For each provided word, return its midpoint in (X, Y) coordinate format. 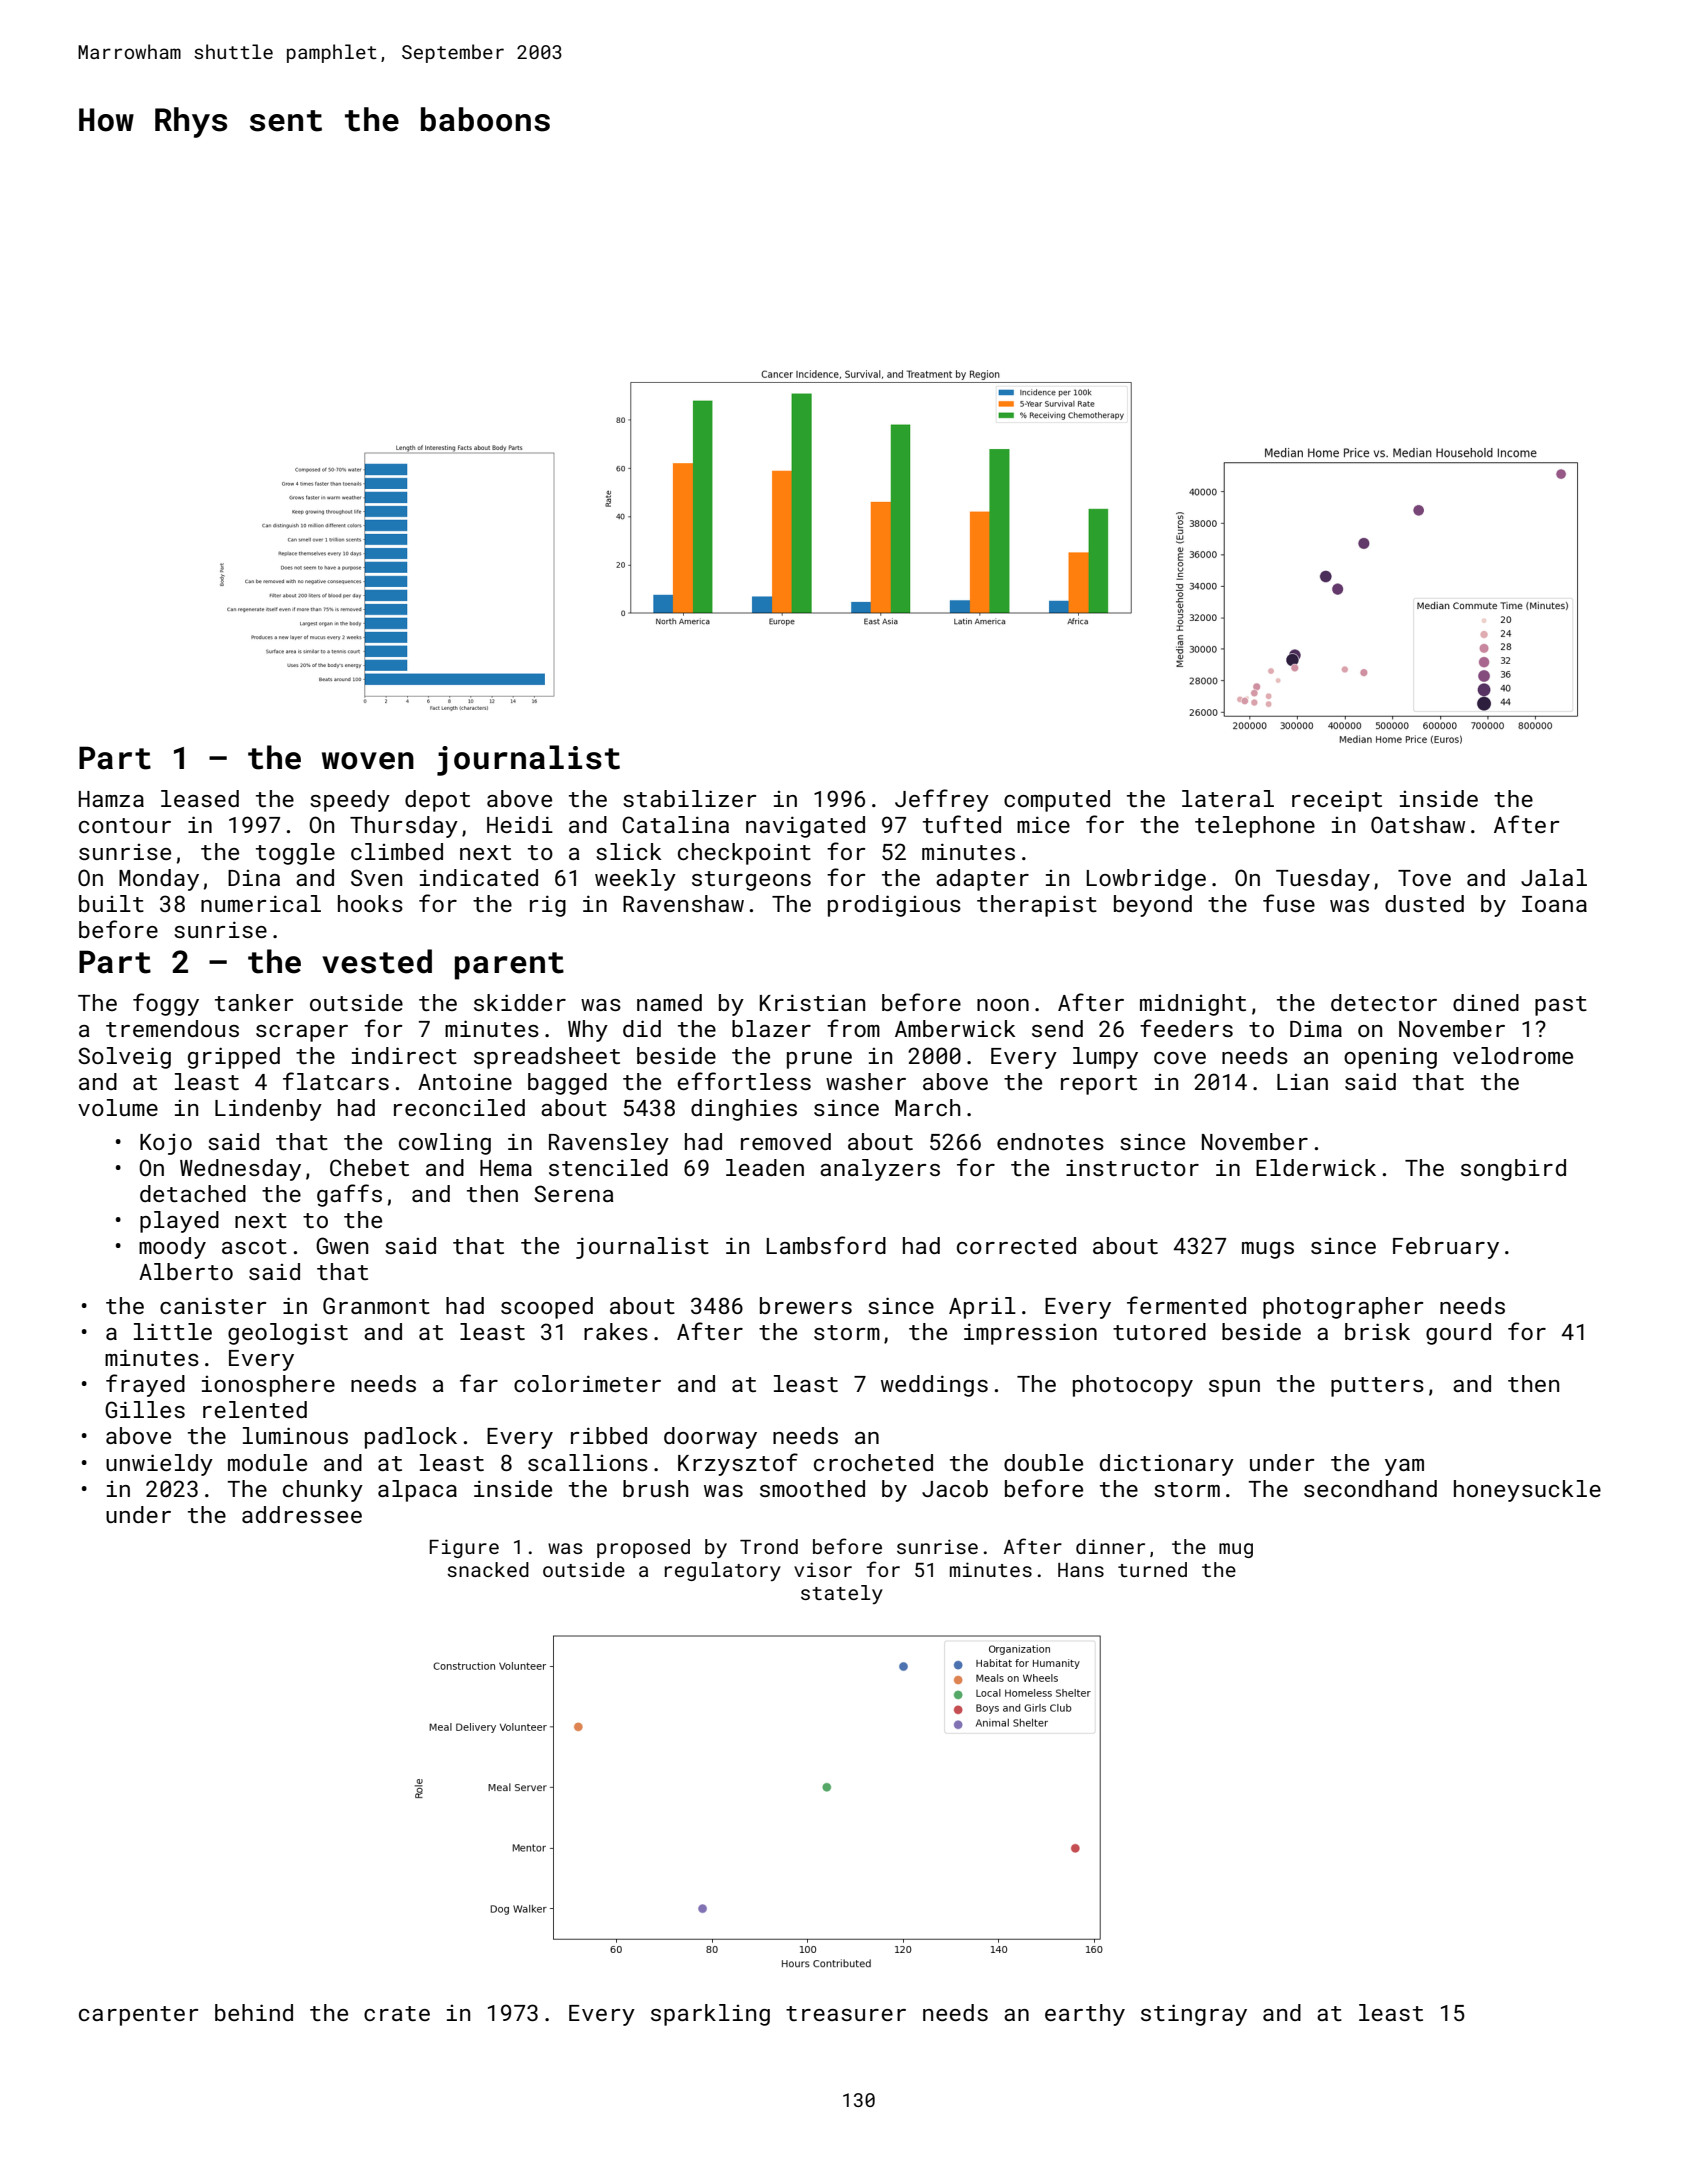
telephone (1255, 827)
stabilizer (690, 798)
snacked (488, 1569)
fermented (1186, 1305)
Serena (574, 1193)
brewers (806, 1305)
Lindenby (268, 1110)
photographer (1343, 1308)
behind (254, 2012)
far (479, 1383)
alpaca (417, 1491)
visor (823, 1569)
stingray (1194, 2015)
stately (842, 1594)
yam (1404, 1467)
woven (368, 761)
